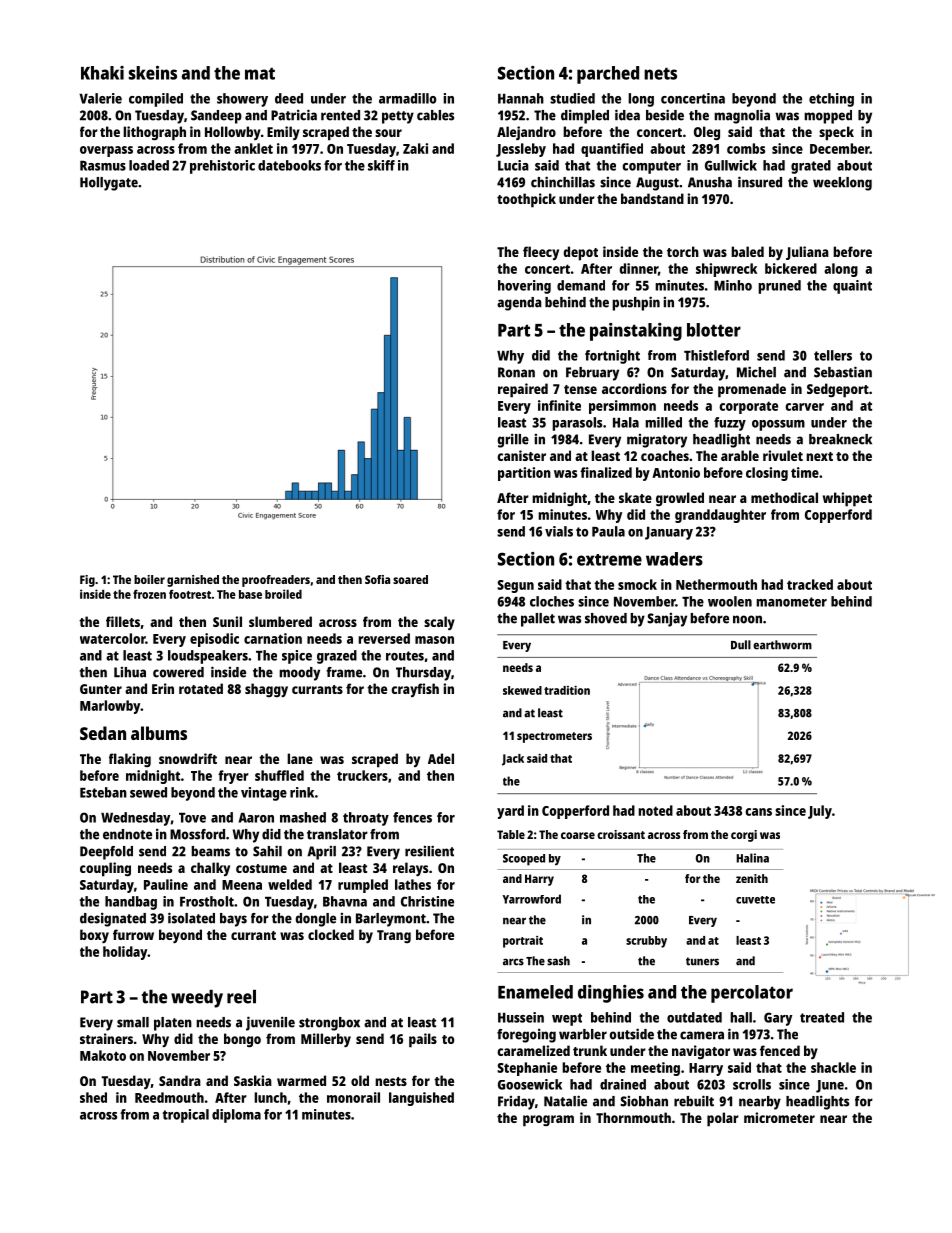  What do you see at coordinates (102, 73) in the document?
I see `Khaki` at bounding box center [102, 73].
